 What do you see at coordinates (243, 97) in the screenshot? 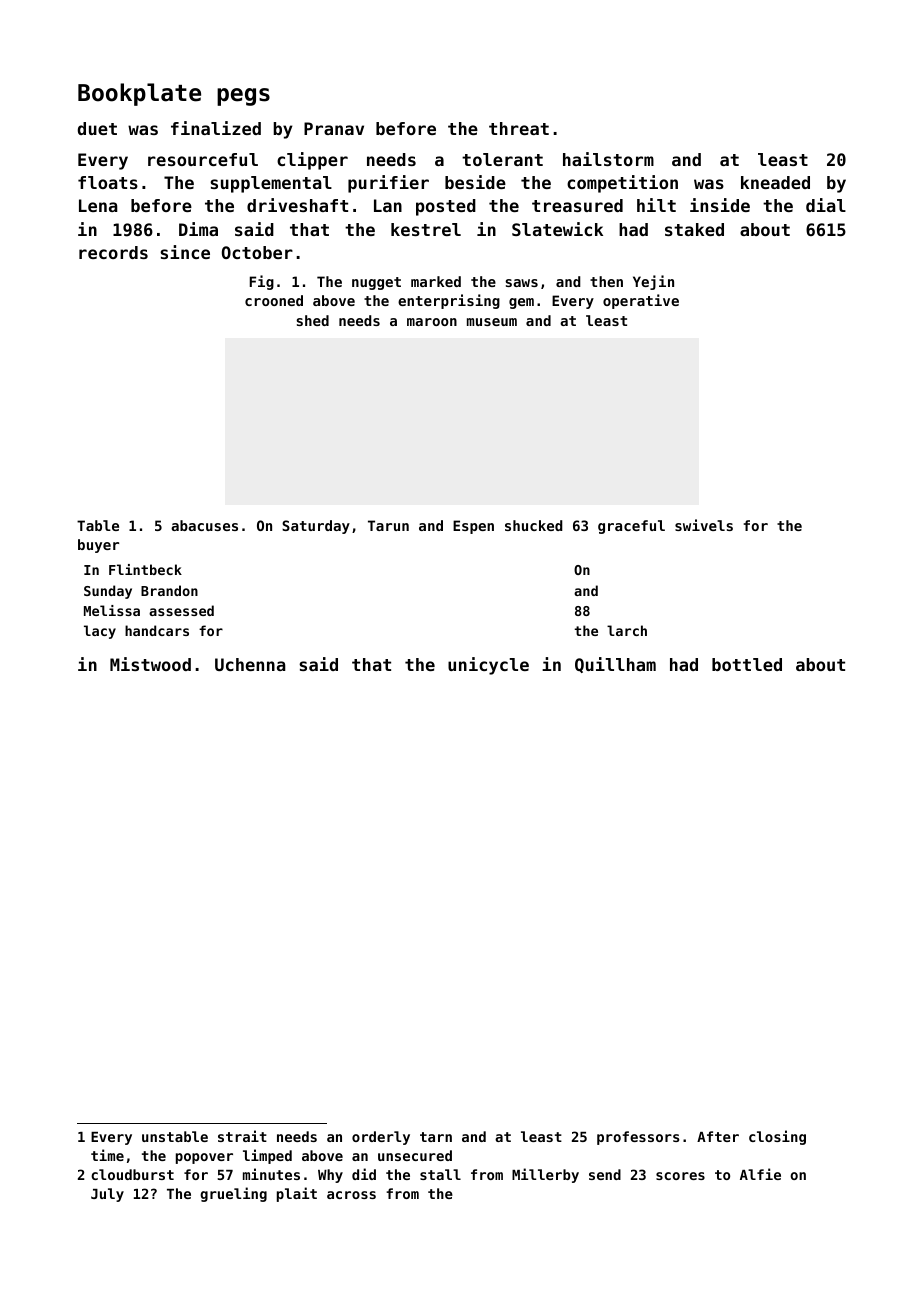
I see `pegs` at bounding box center [243, 97].
